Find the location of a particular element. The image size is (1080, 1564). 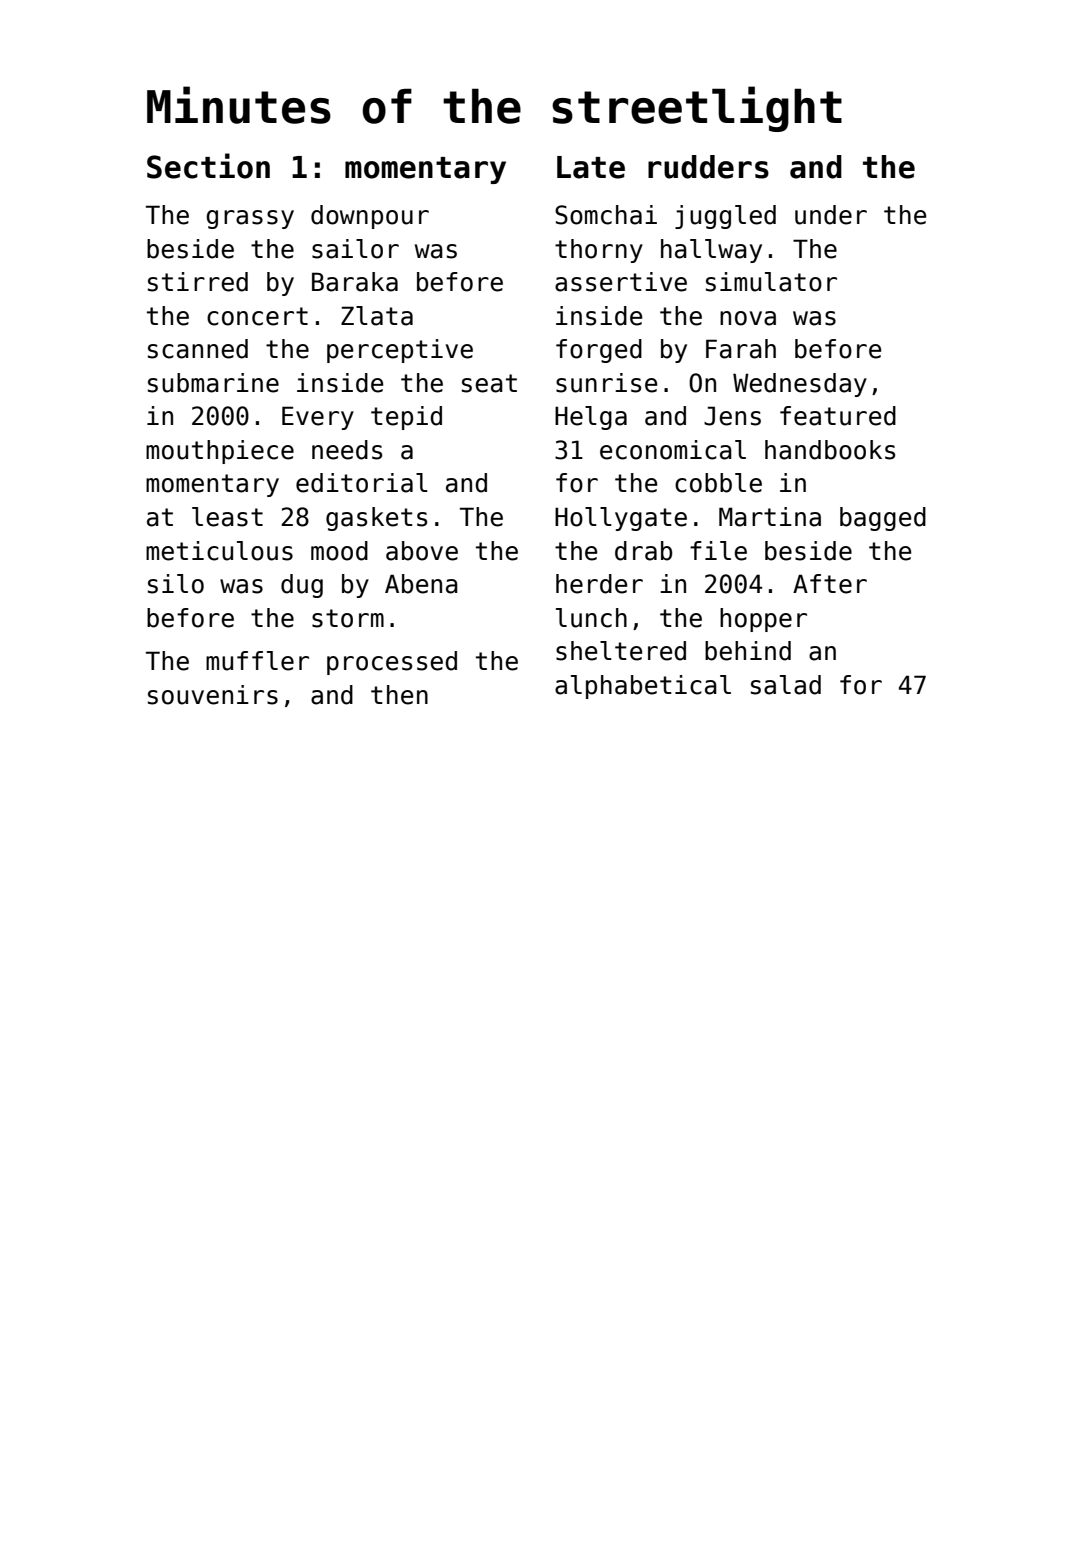

After is located at coordinates (830, 584).
